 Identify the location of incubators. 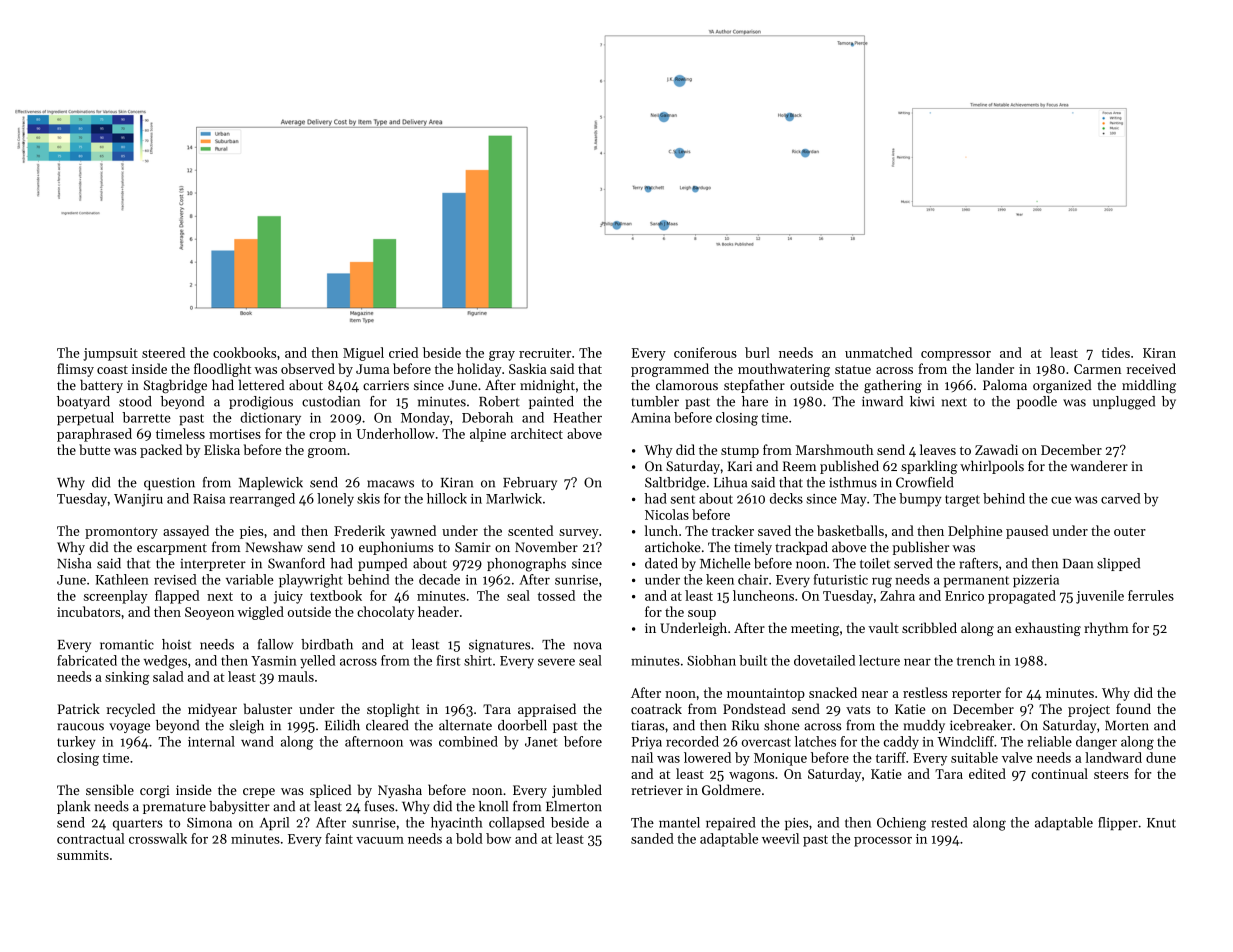
(89, 611).
